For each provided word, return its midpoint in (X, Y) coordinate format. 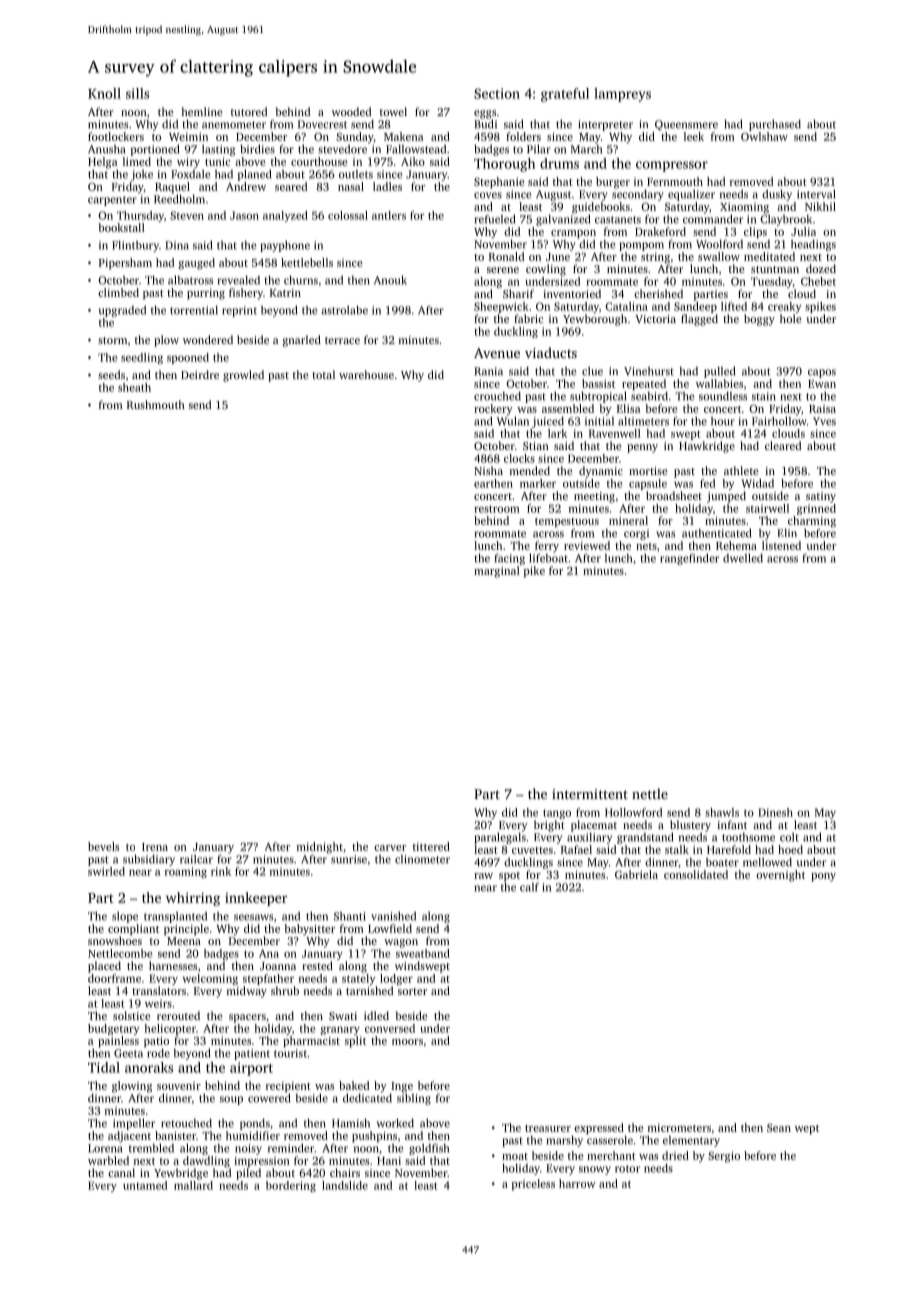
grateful (565, 95)
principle (186, 930)
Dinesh (775, 812)
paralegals (500, 838)
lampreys (622, 95)
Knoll (104, 93)
